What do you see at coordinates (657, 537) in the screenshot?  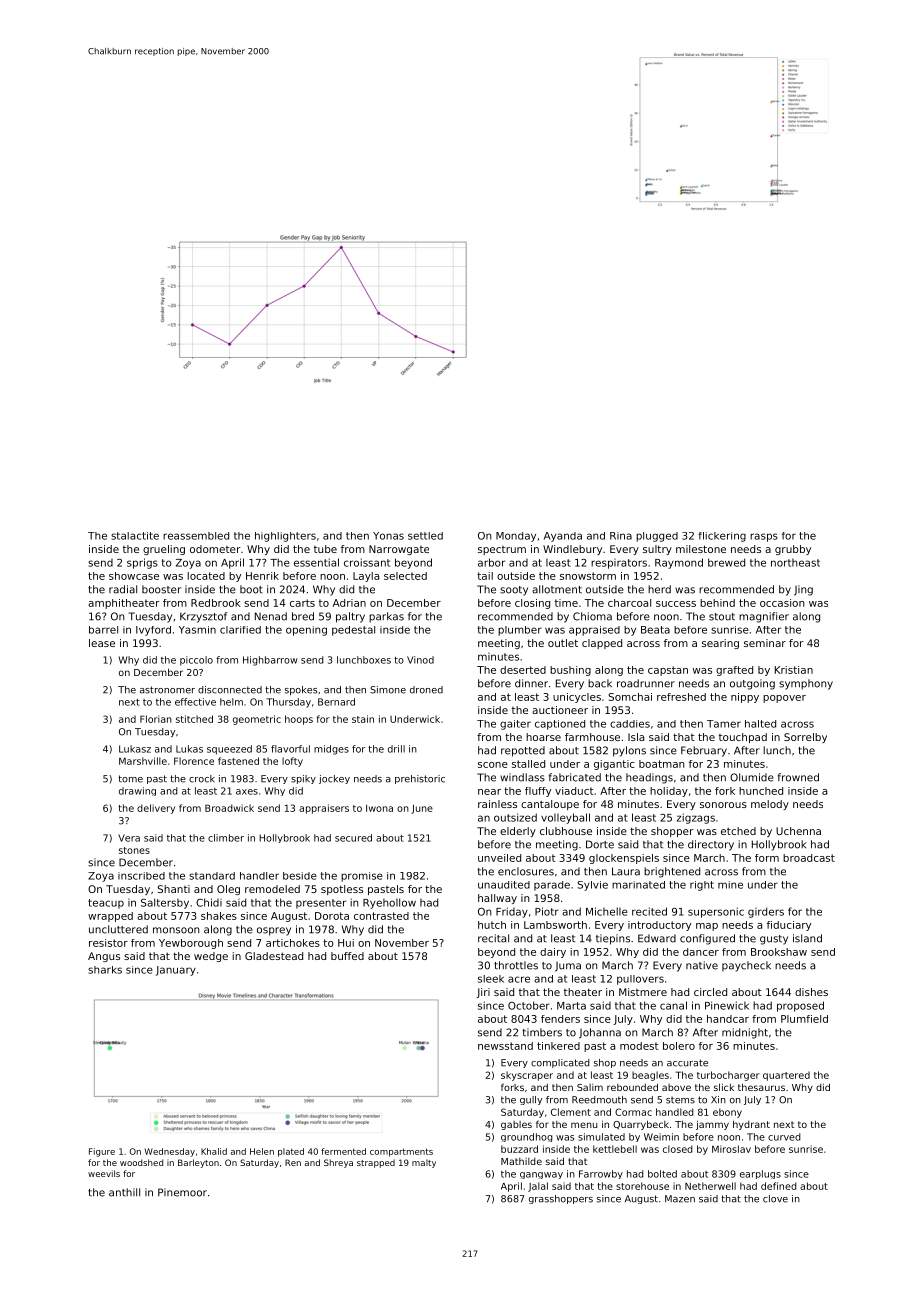 I see `plugged` at bounding box center [657, 537].
